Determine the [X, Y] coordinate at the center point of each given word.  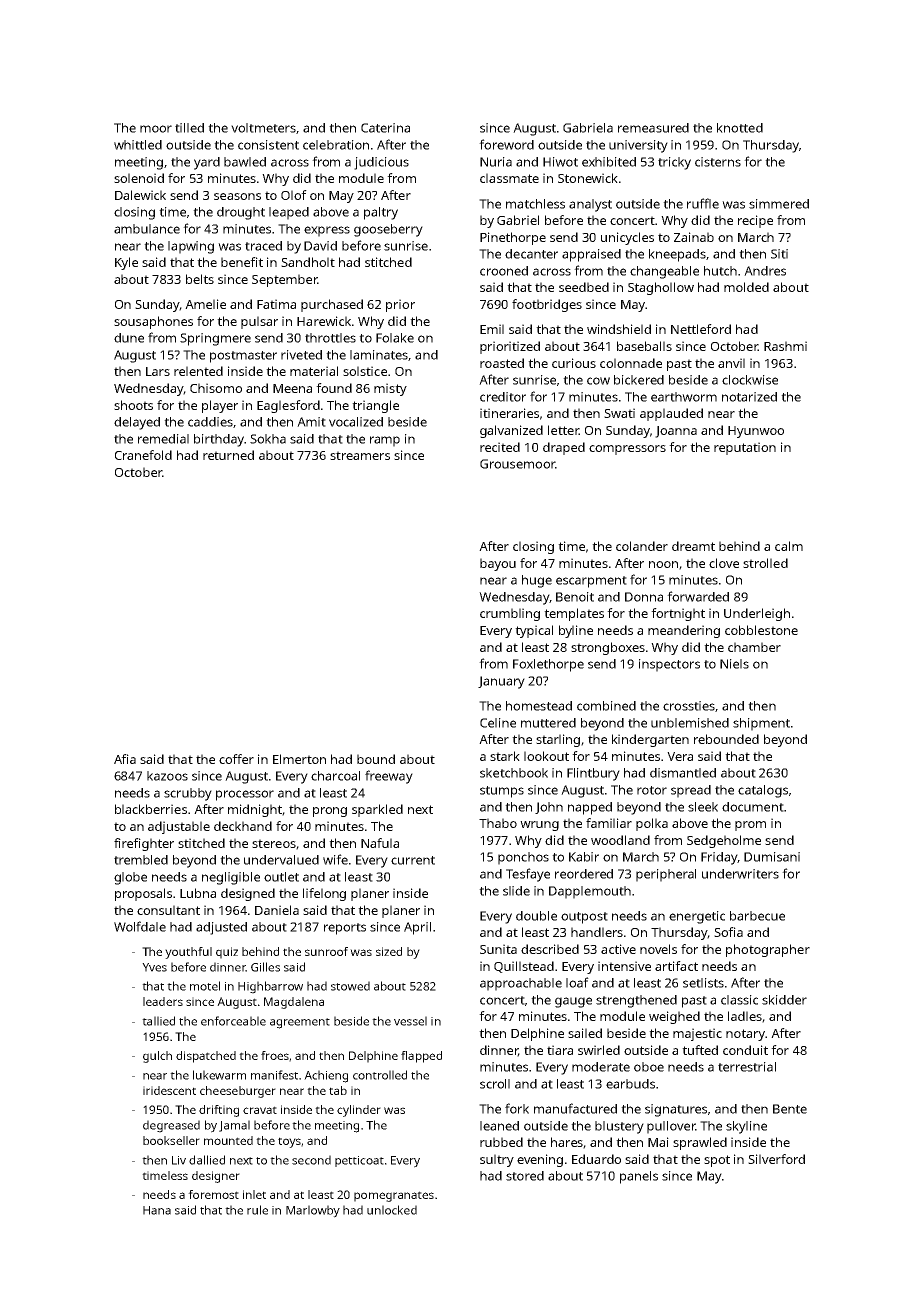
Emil [492, 329]
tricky [674, 163]
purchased [332, 305]
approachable [521, 984]
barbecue [757, 916]
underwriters [740, 874]
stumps [502, 792]
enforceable [233, 1021]
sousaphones [153, 322]
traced [263, 246]
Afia [125, 759]
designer [216, 1177]
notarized [749, 397]
